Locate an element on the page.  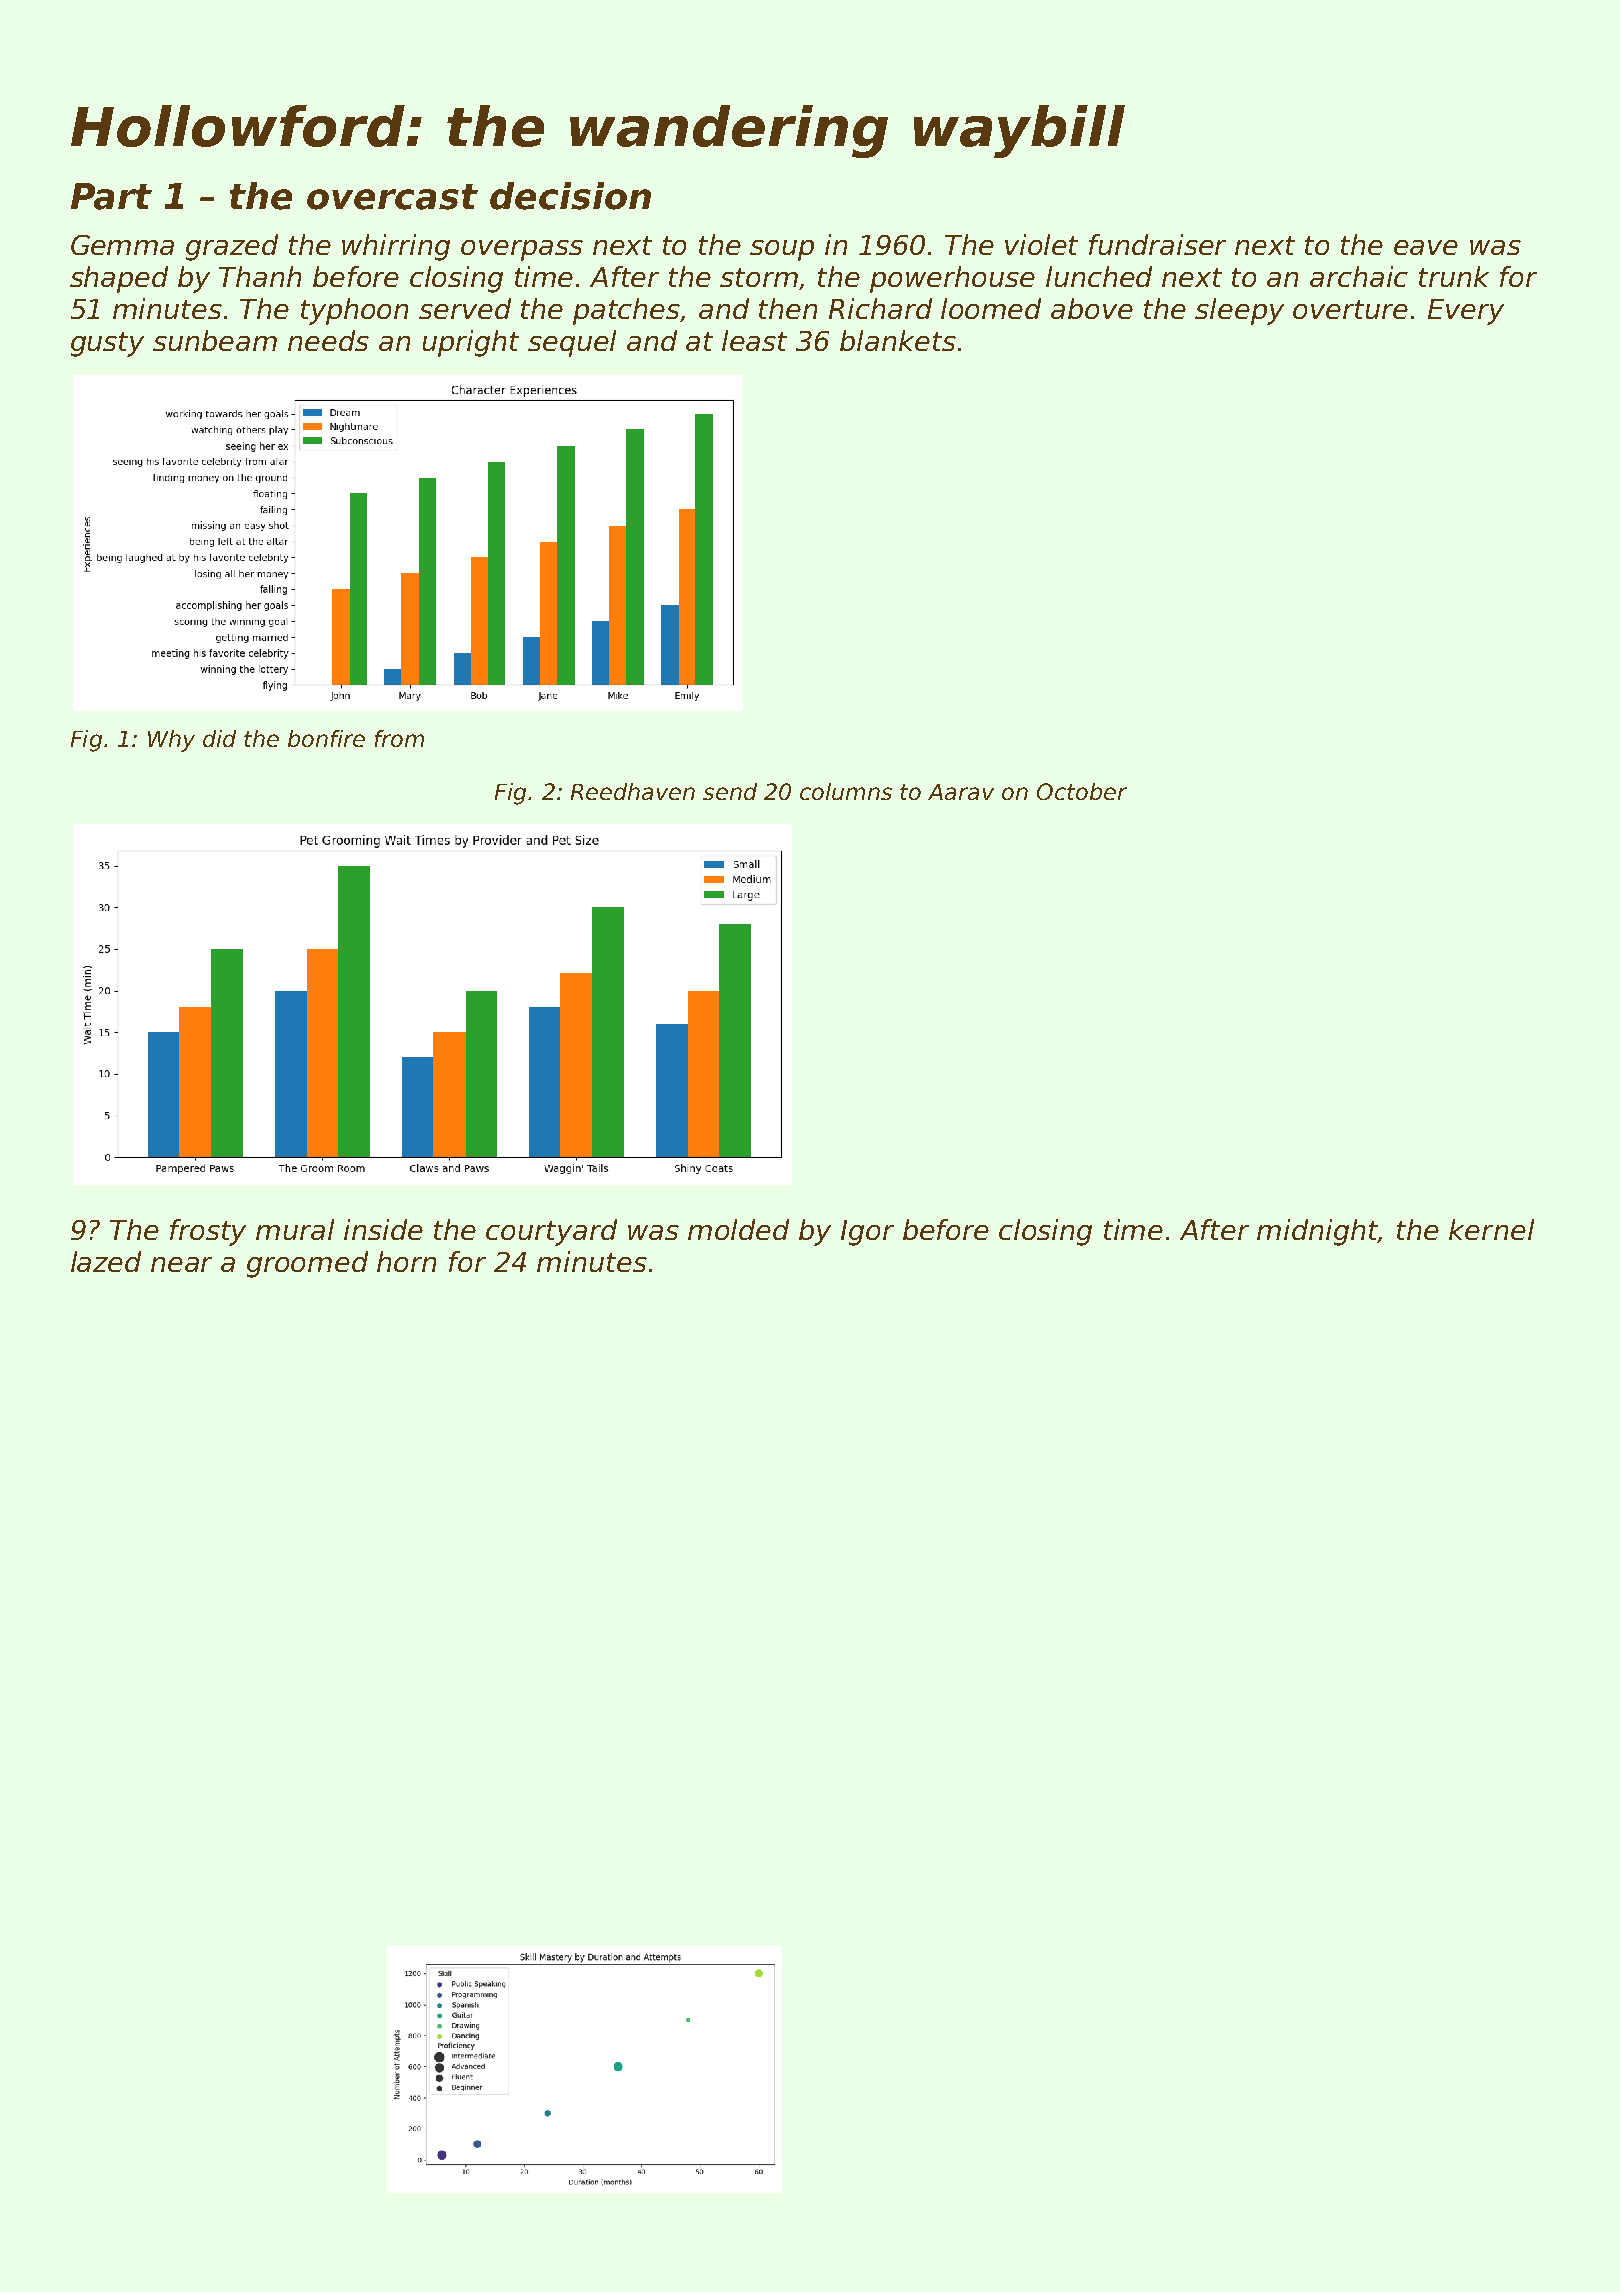
inside is located at coordinates (383, 1229).
